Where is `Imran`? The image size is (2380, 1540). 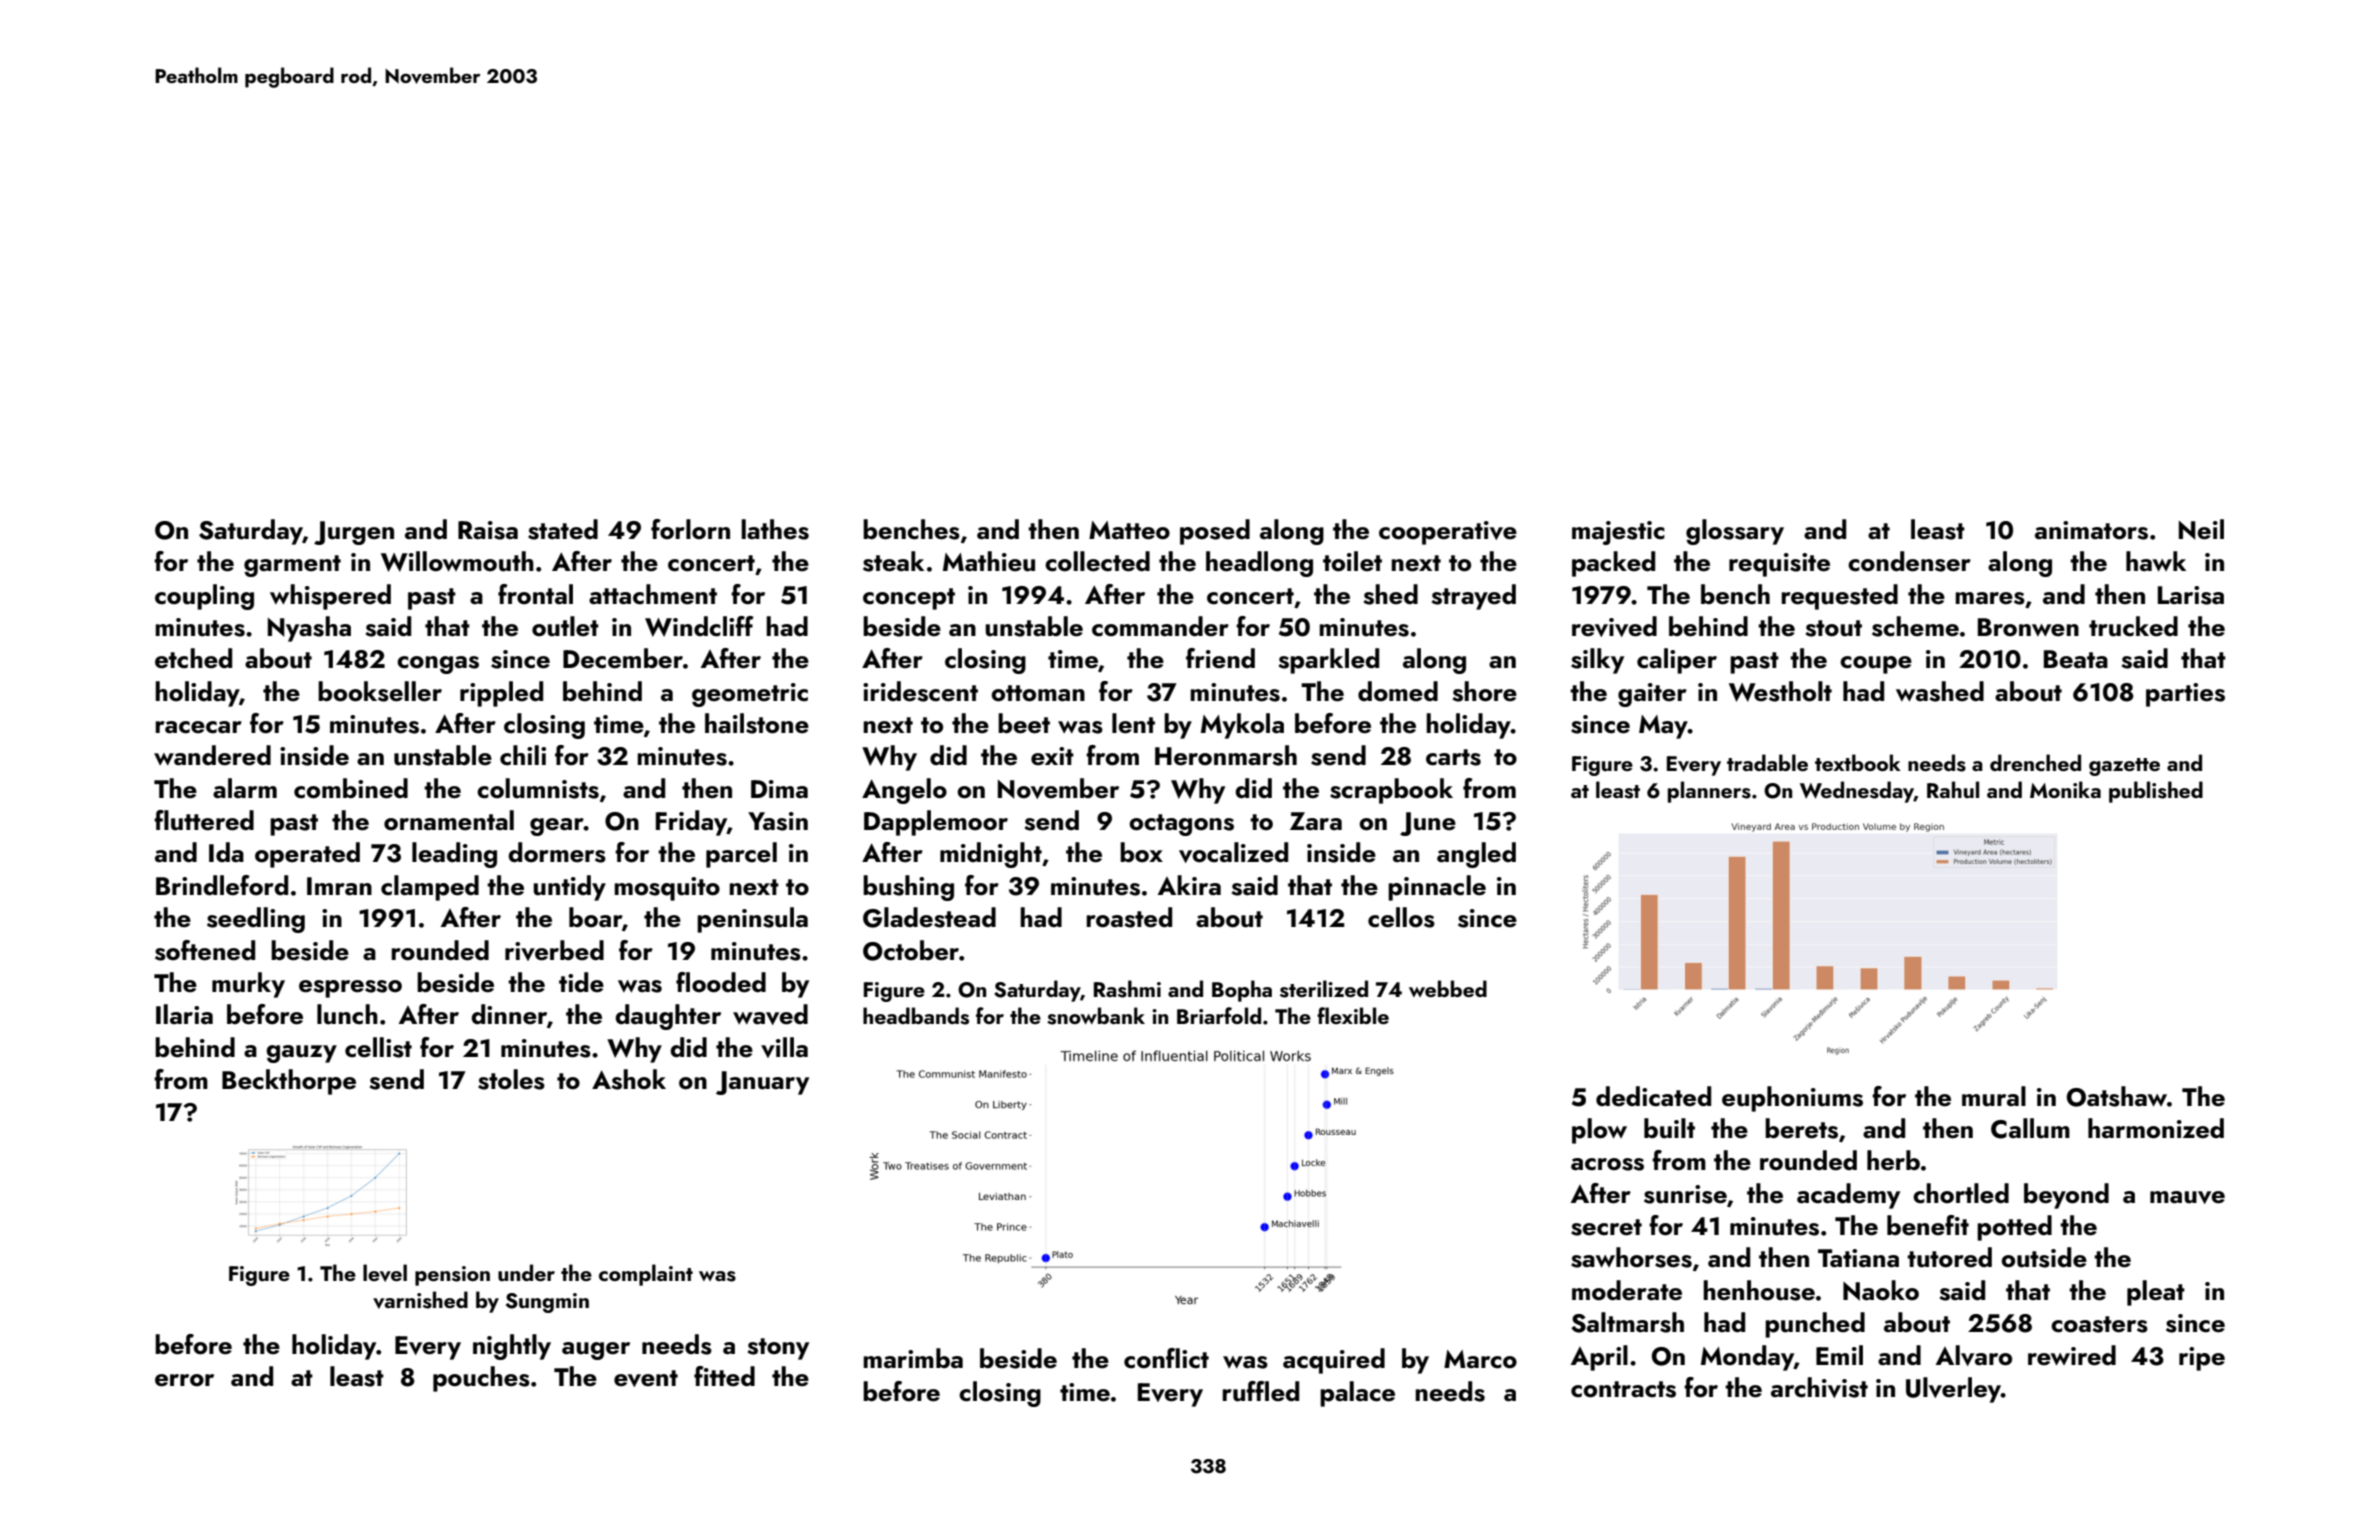
Imran is located at coordinates (339, 886).
